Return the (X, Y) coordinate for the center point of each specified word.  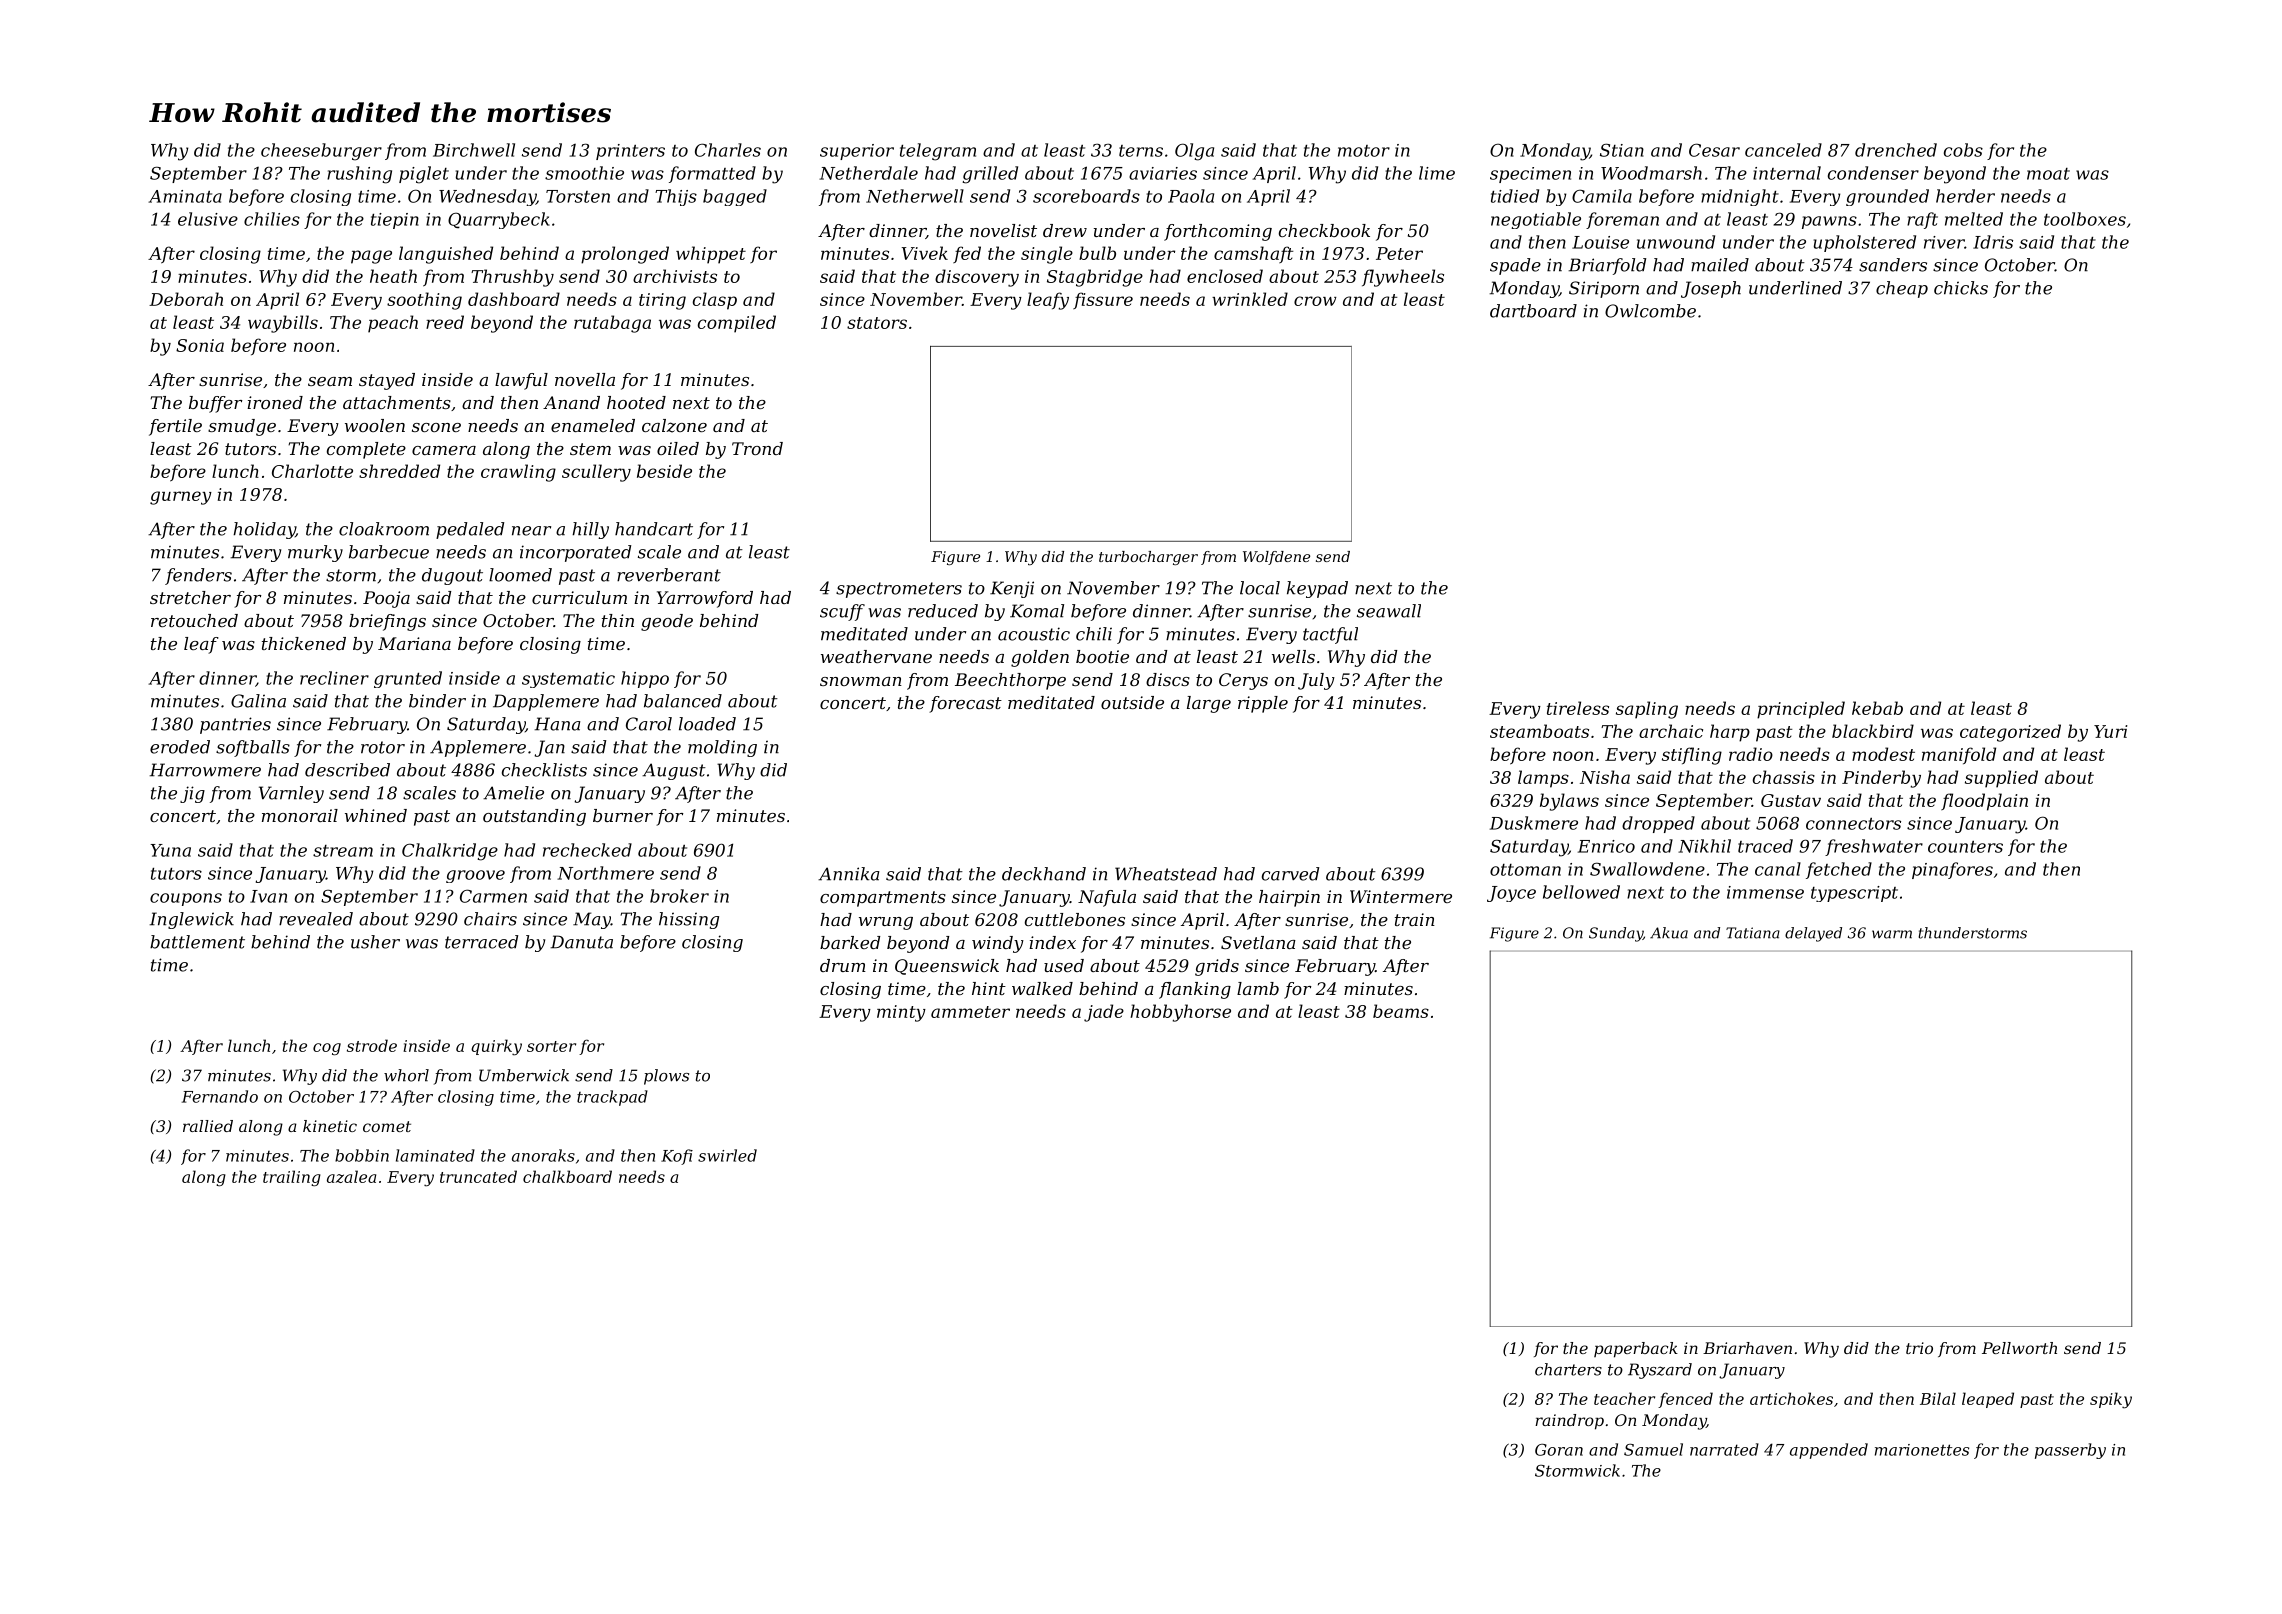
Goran (1559, 1449)
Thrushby (512, 278)
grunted (408, 679)
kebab (1877, 708)
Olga (1194, 152)
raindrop (1569, 1422)
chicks (1961, 288)
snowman (861, 681)
